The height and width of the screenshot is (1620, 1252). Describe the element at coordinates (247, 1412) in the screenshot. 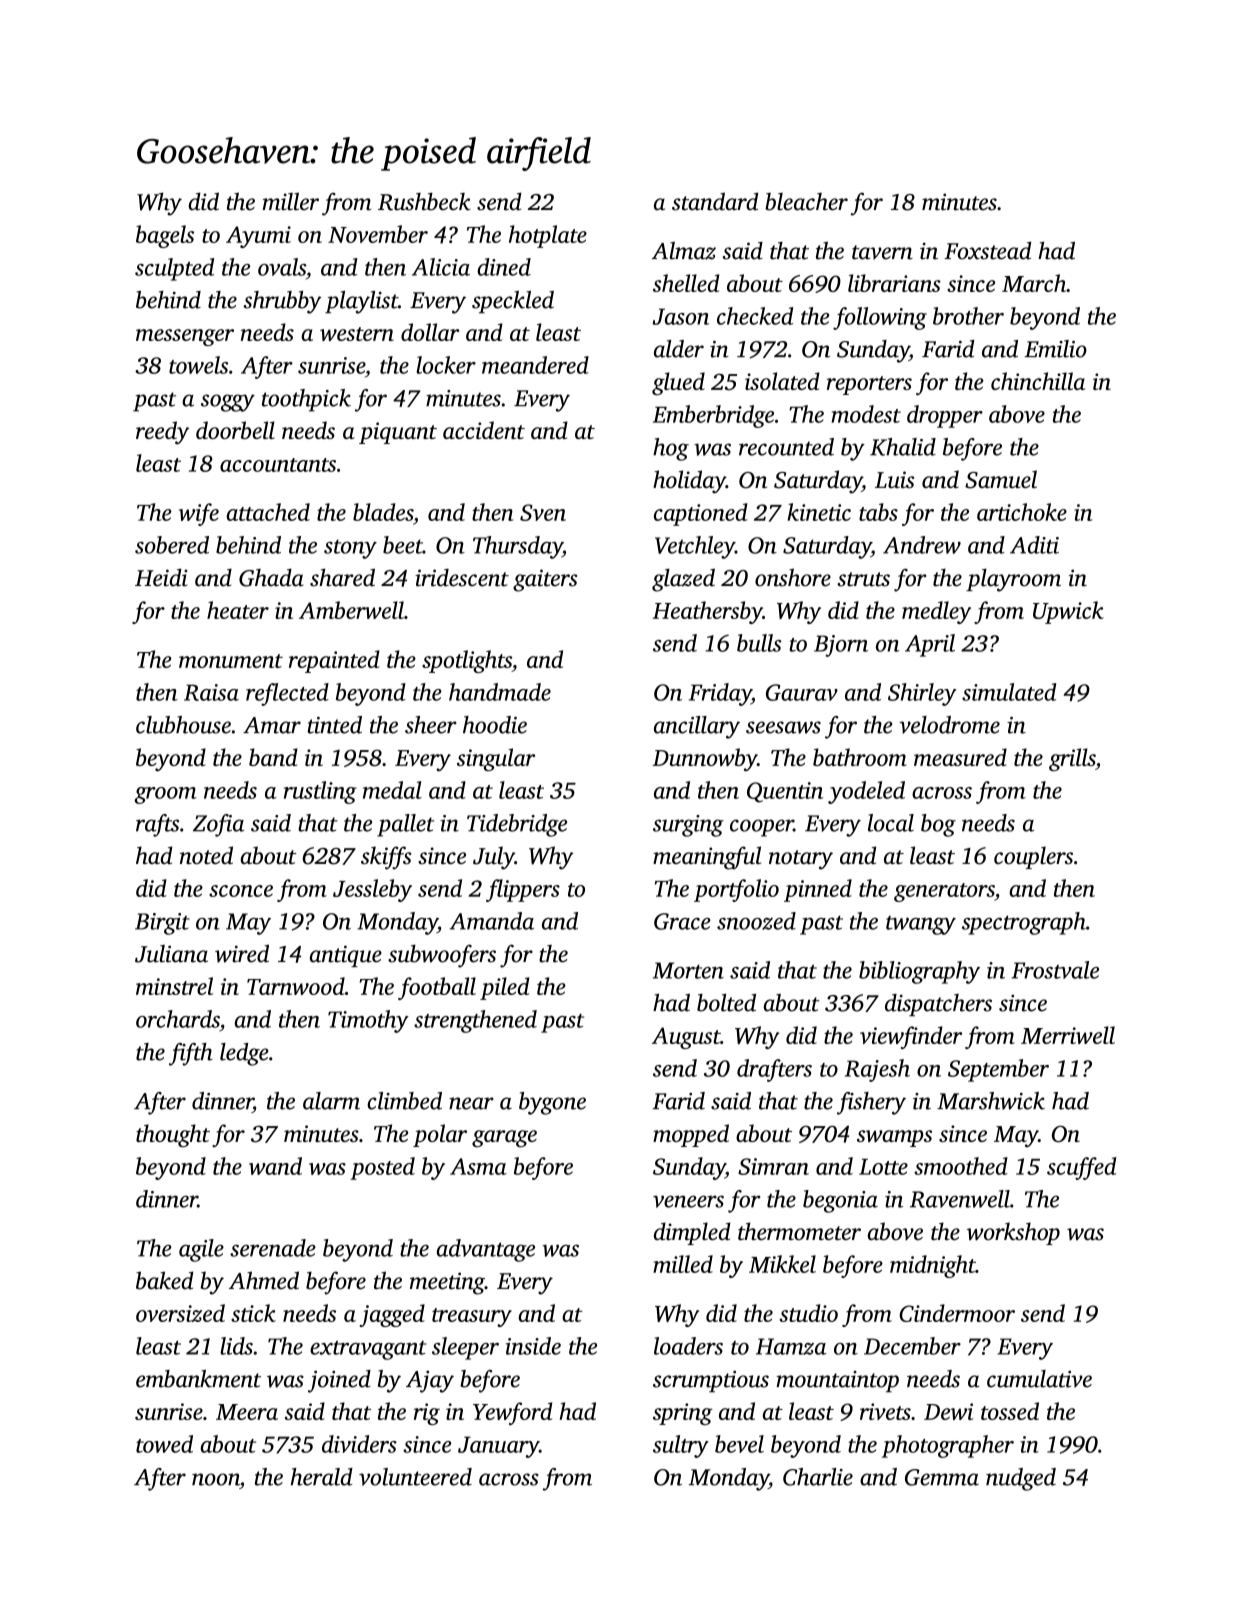

I see `Meera` at that location.
